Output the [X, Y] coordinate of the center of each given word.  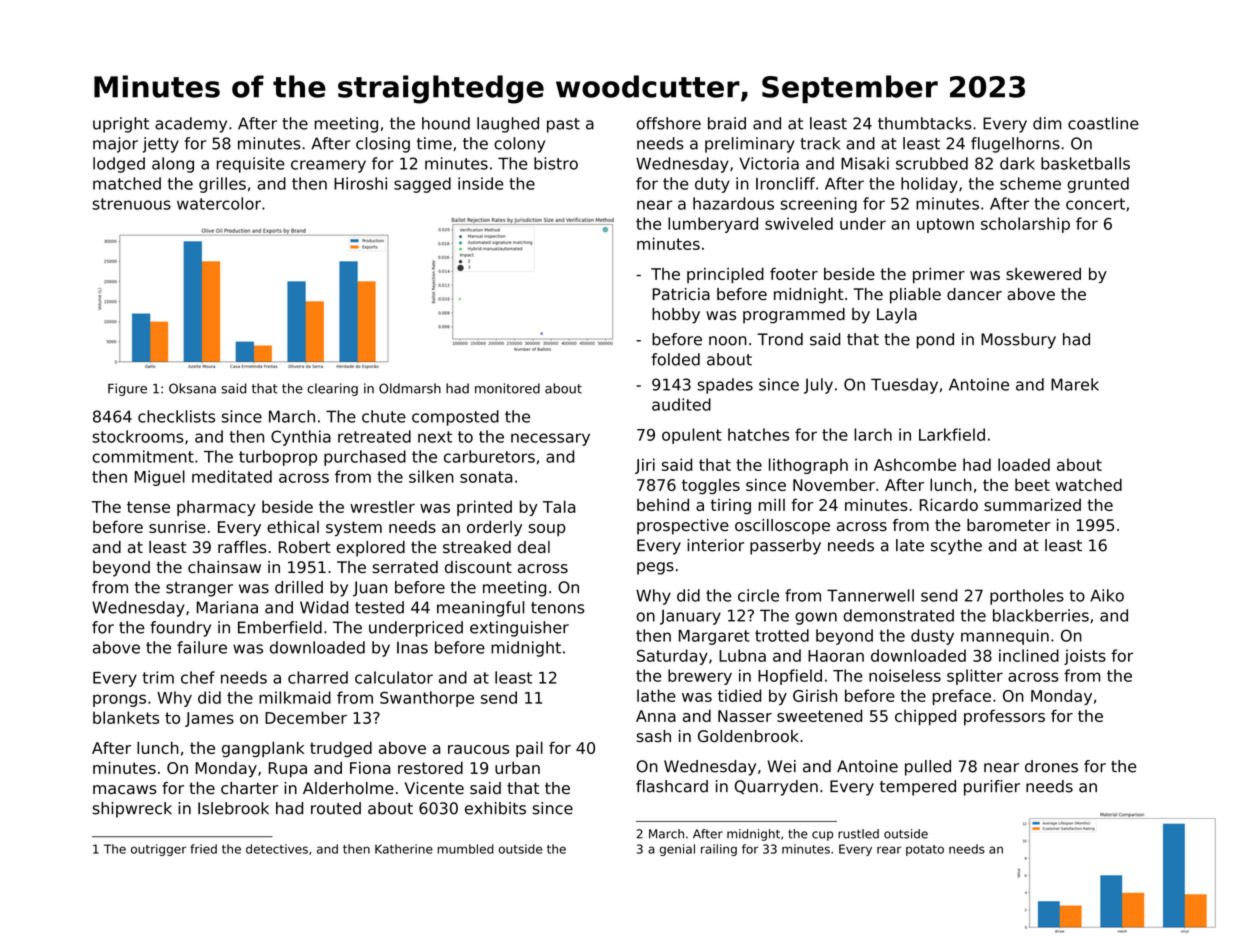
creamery [328, 166]
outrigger [158, 850]
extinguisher [519, 629]
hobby [676, 316]
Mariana [227, 607]
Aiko [1107, 595]
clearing [332, 389]
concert [1095, 204]
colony [519, 145]
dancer [974, 294]
